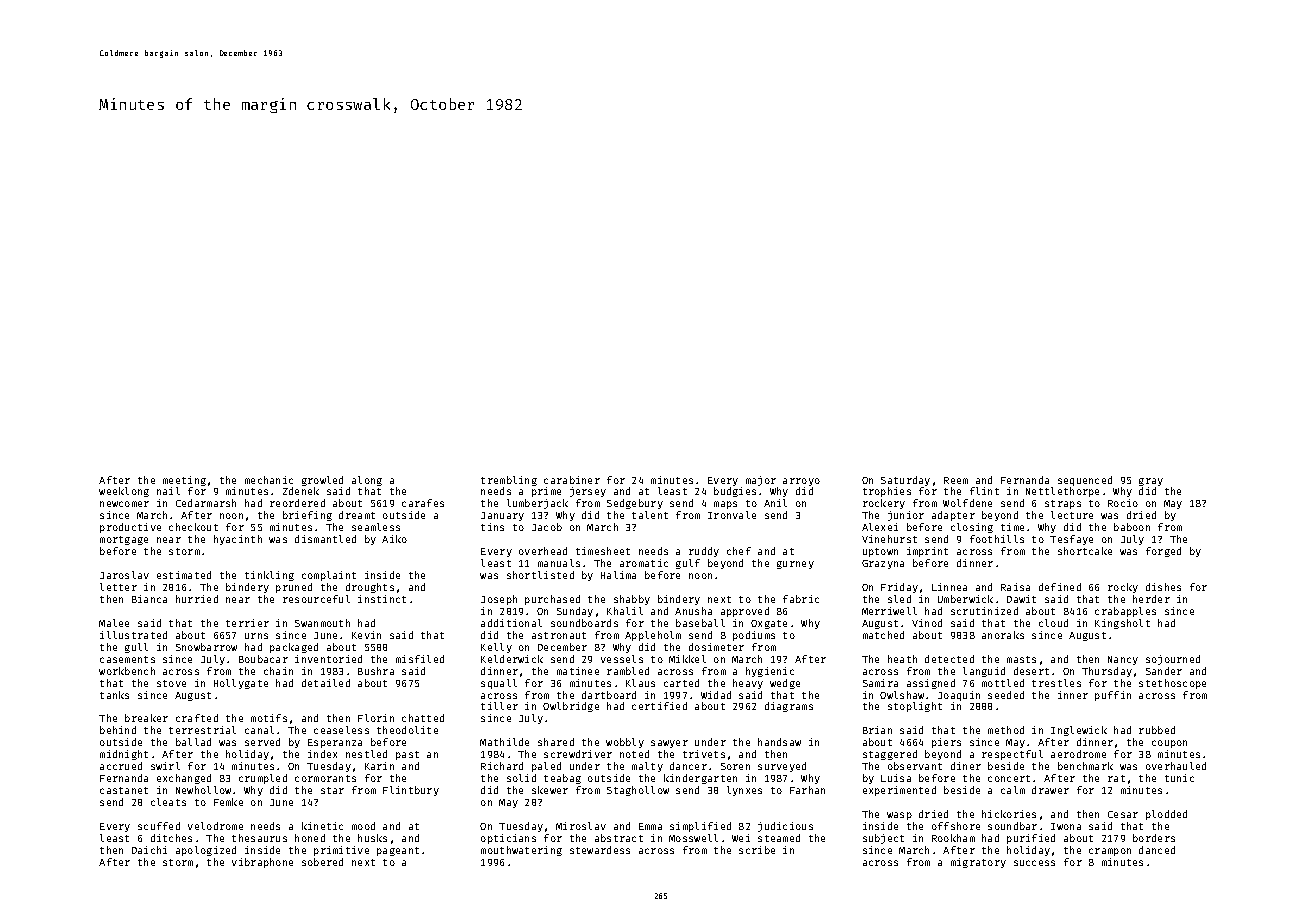 This document has height=924, width=1308. What do you see at coordinates (329, 576) in the document?
I see `complaint` at bounding box center [329, 576].
